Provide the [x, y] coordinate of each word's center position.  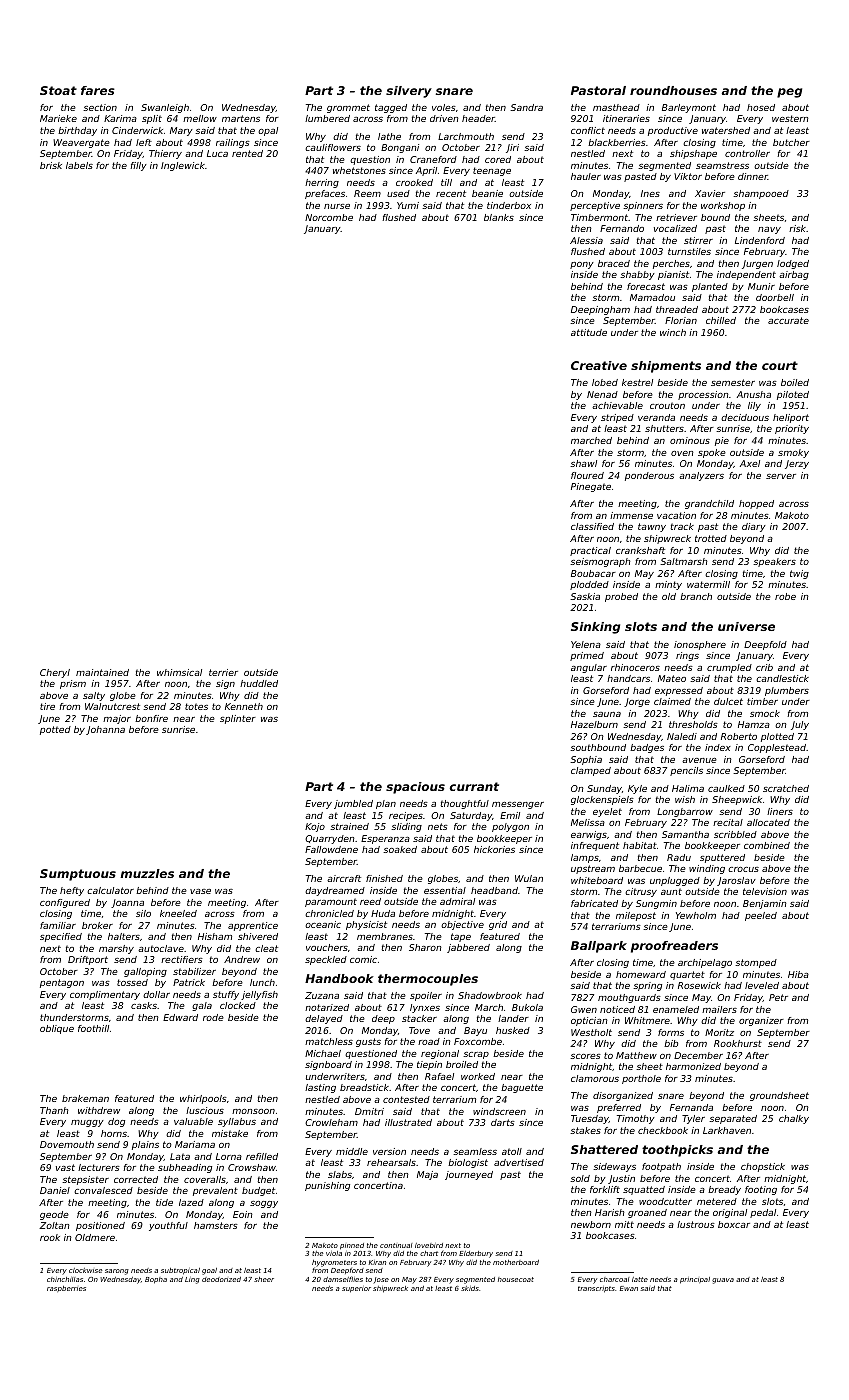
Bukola [527, 1007]
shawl [583, 463]
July [800, 725]
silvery [409, 92]
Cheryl [55, 673]
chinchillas [65, 1279]
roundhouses [673, 90]
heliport [791, 418]
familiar [58, 925]
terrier [223, 672]
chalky [794, 1119]
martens [241, 118]
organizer [761, 1021]
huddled [259, 683]
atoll [512, 1151]
